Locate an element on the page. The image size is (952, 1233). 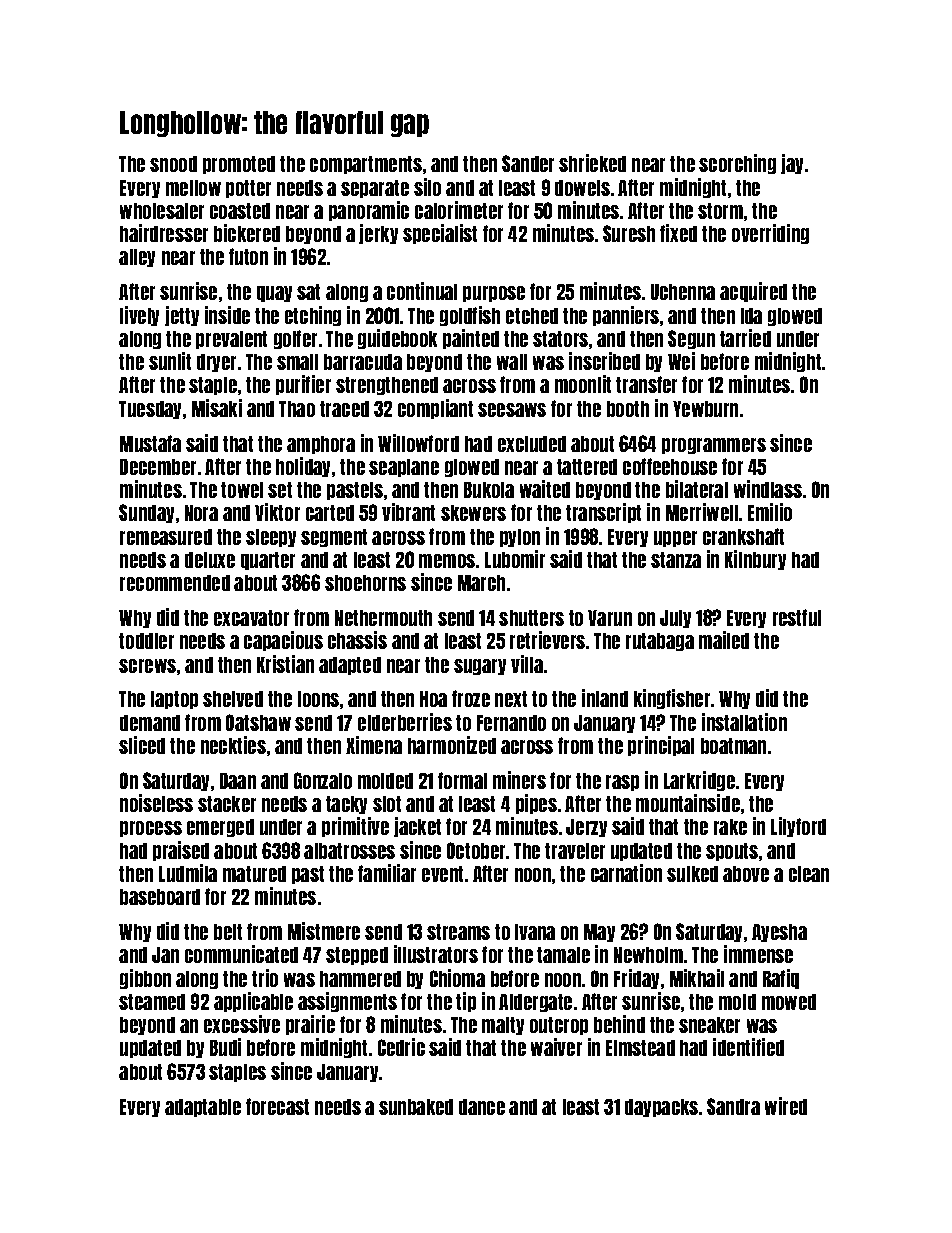
dance is located at coordinates (482, 1107).
